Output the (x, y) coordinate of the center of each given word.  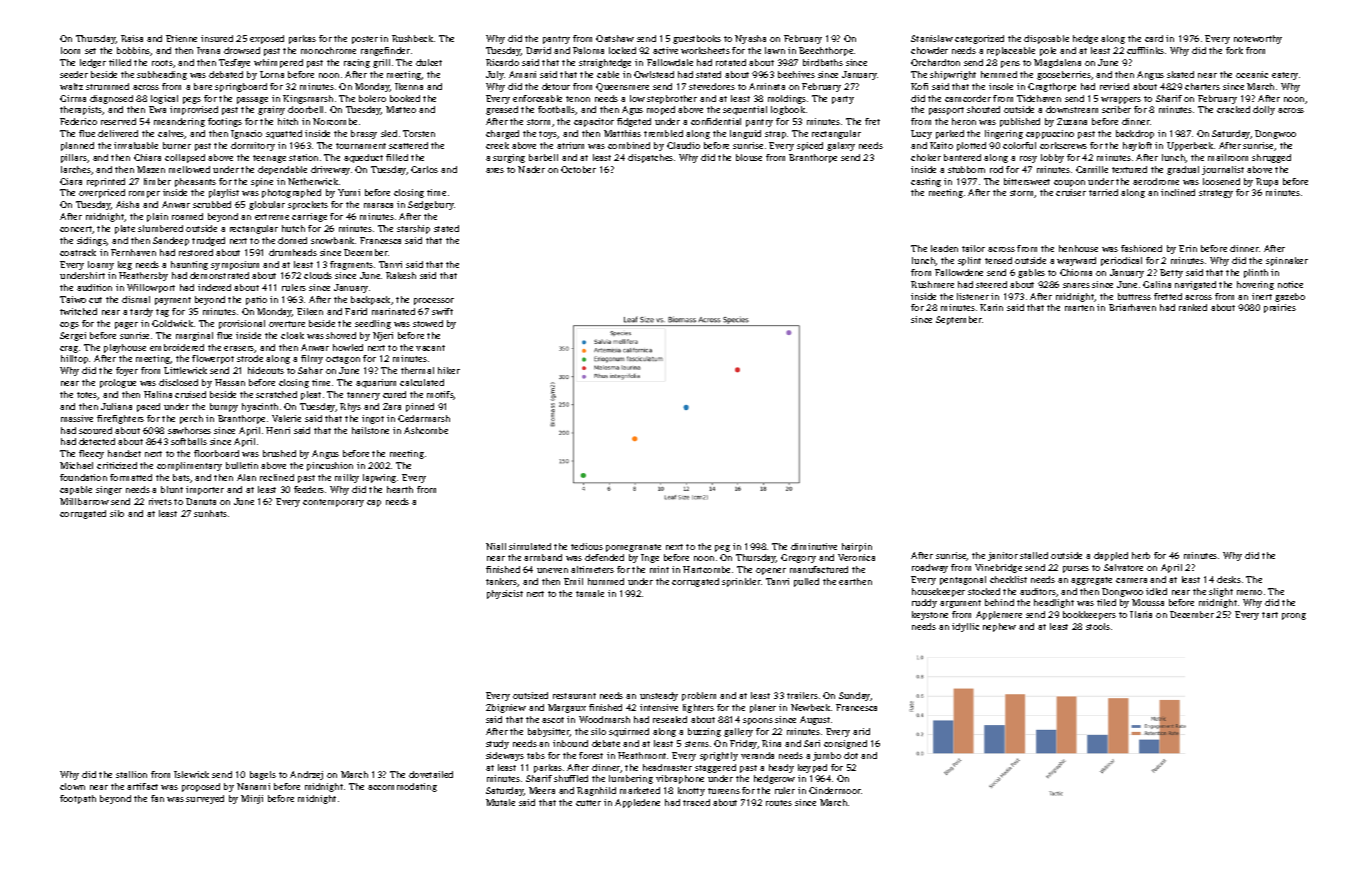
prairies (1280, 308)
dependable (282, 170)
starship (413, 229)
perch (191, 419)
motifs (440, 395)
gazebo (1290, 297)
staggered (715, 768)
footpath (78, 799)
